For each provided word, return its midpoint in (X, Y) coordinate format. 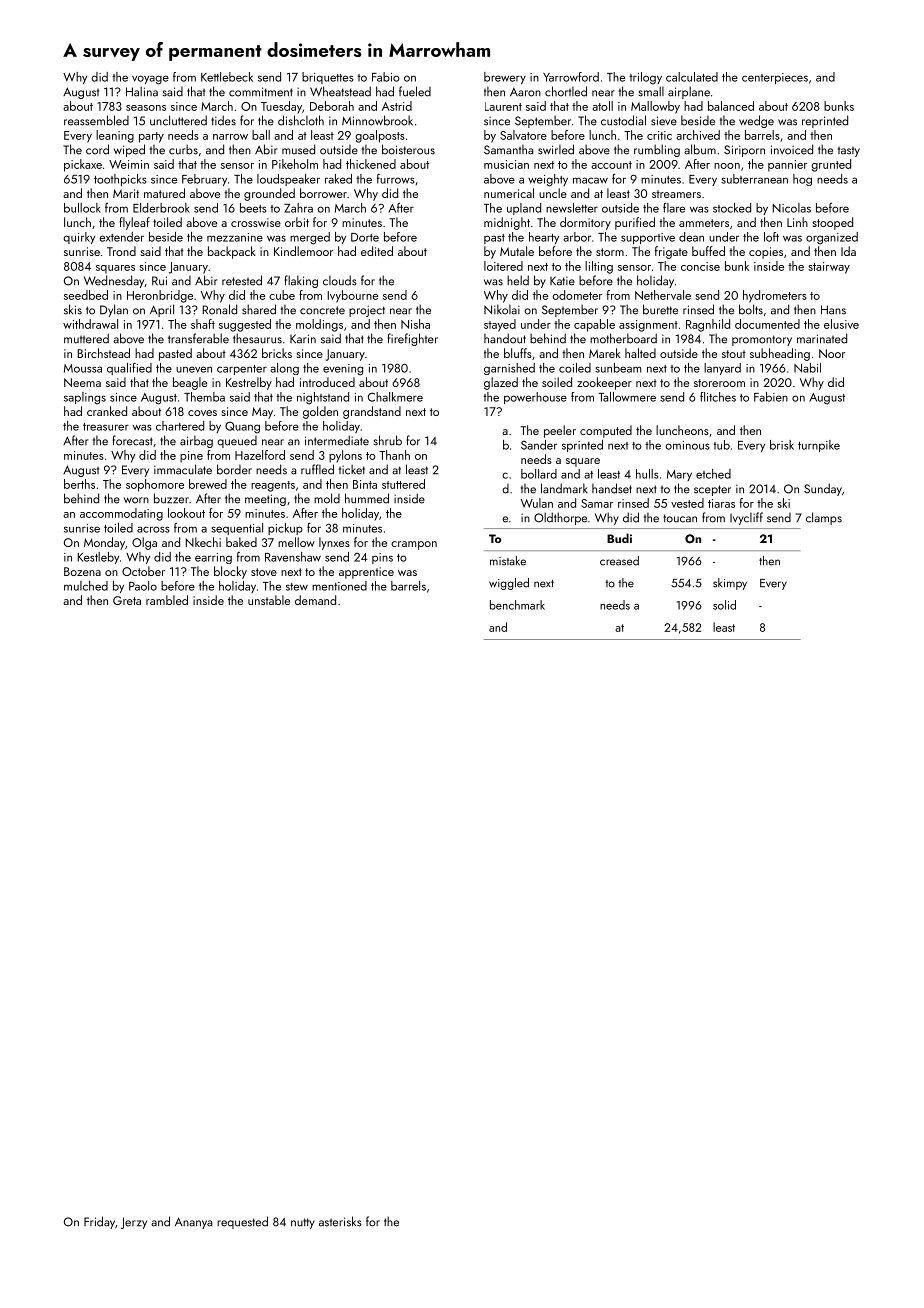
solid (724, 605)
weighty (548, 180)
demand (315, 600)
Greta (127, 600)
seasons (146, 108)
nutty (303, 1223)
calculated (692, 77)
